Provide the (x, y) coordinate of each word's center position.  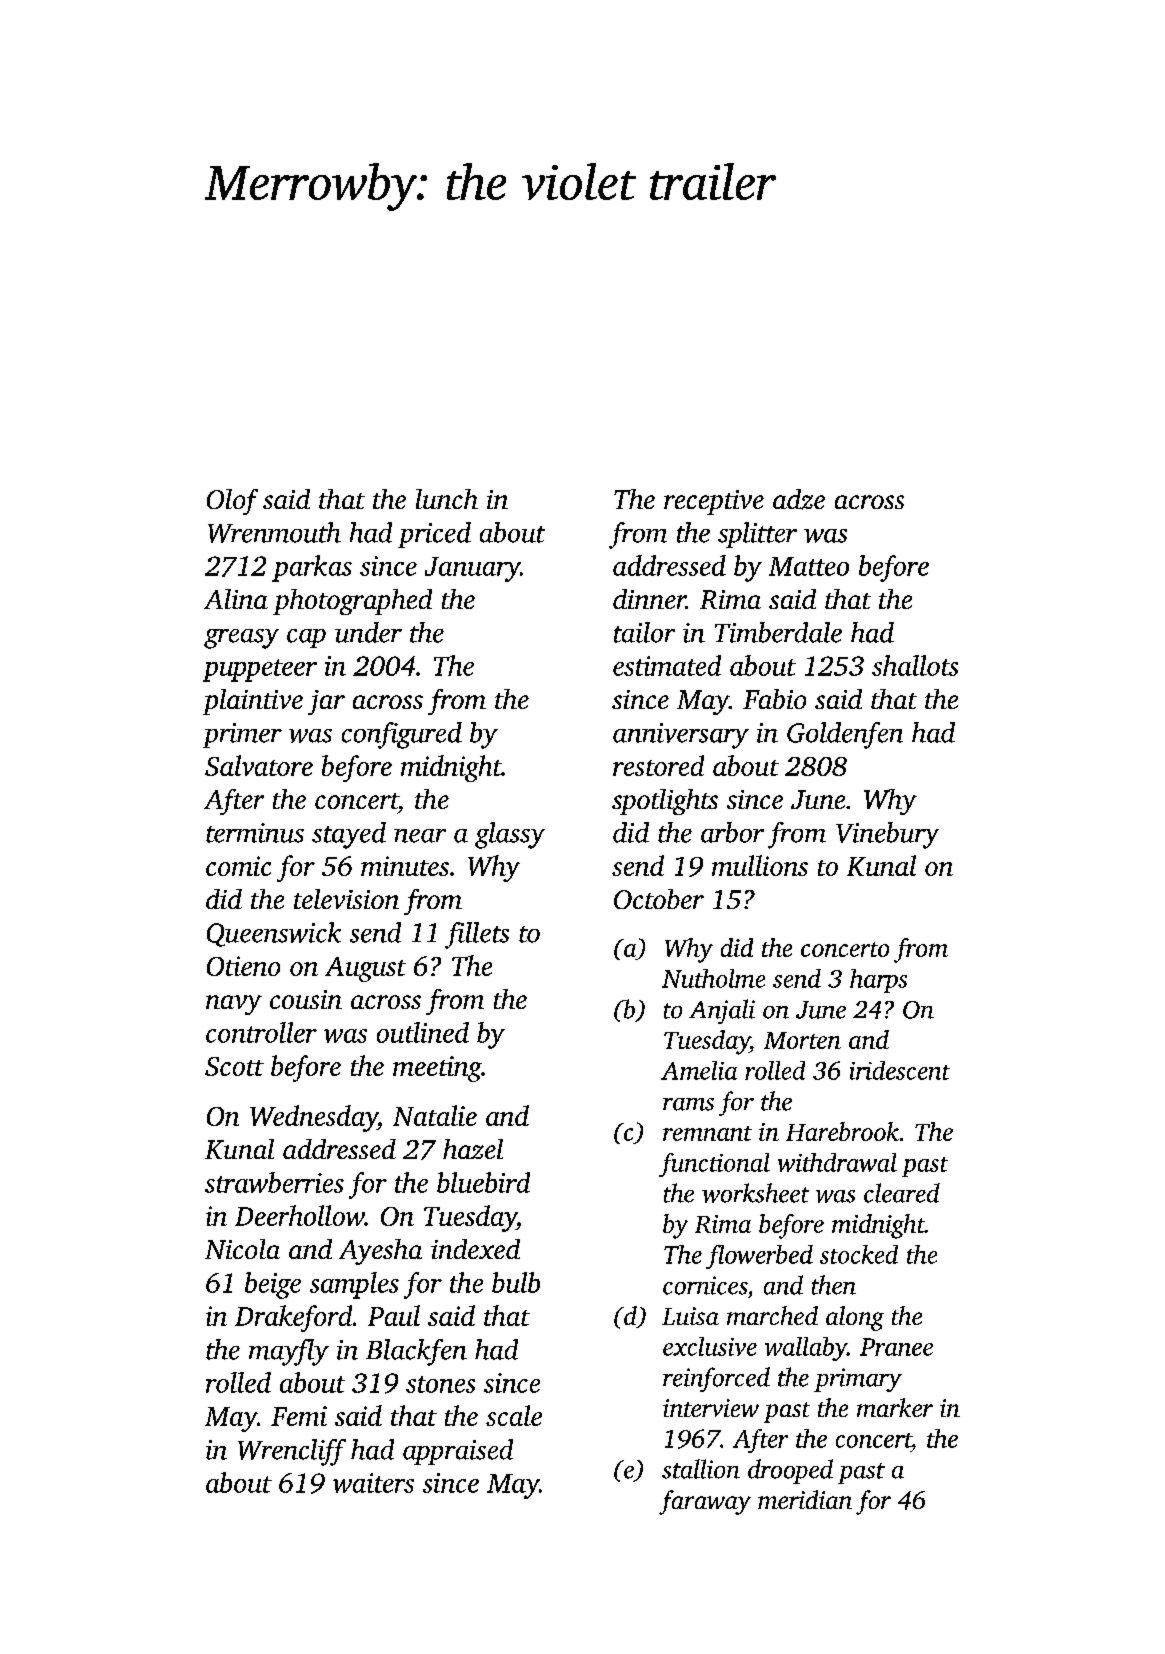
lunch (447, 499)
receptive (714, 502)
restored (658, 765)
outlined (423, 1032)
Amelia (699, 1070)
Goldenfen (845, 735)
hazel (473, 1149)
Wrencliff (292, 1452)
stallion (701, 1469)
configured (402, 735)
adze (799, 499)
